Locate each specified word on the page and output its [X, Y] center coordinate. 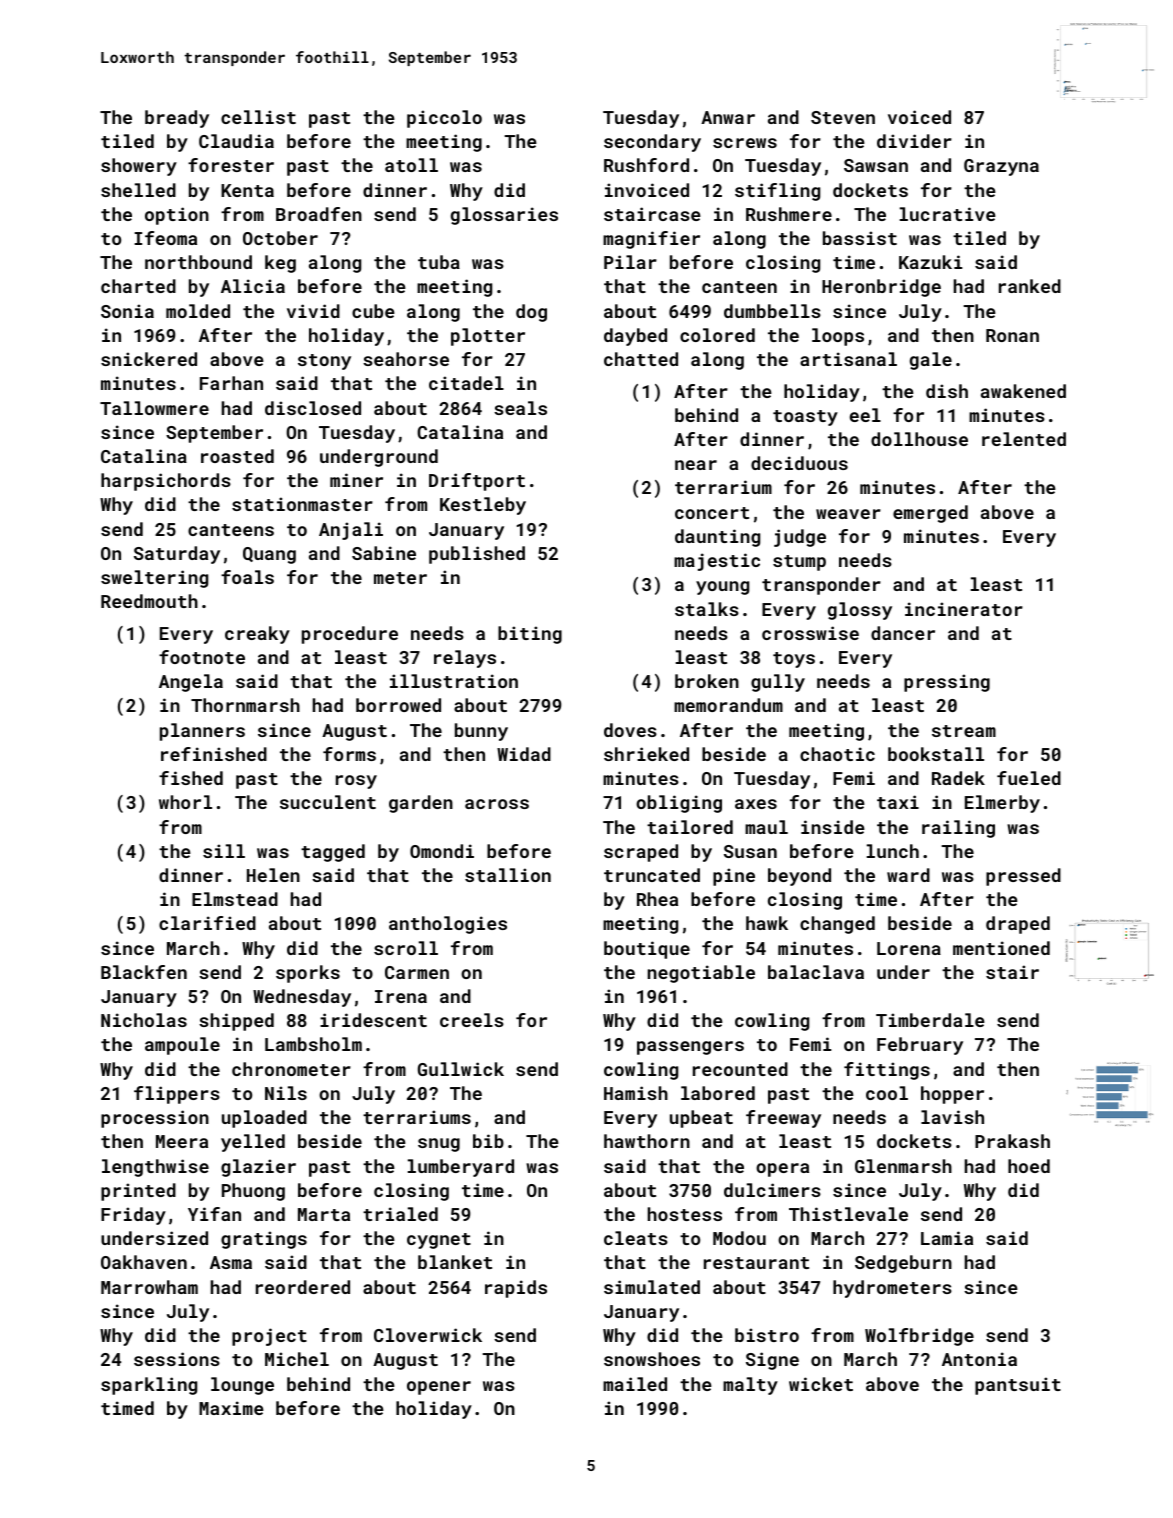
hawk [767, 923]
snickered [149, 359]
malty [750, 1386]
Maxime [231, 1408]
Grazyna [1001, 167]
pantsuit [1018, 1386]
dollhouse [919, 439]
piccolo [444, 119]
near [696, 465]
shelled [138, 190]
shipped [236, 1022]
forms [349, 754]
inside [833, 827]
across [497, 804]
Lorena [909, 948]
